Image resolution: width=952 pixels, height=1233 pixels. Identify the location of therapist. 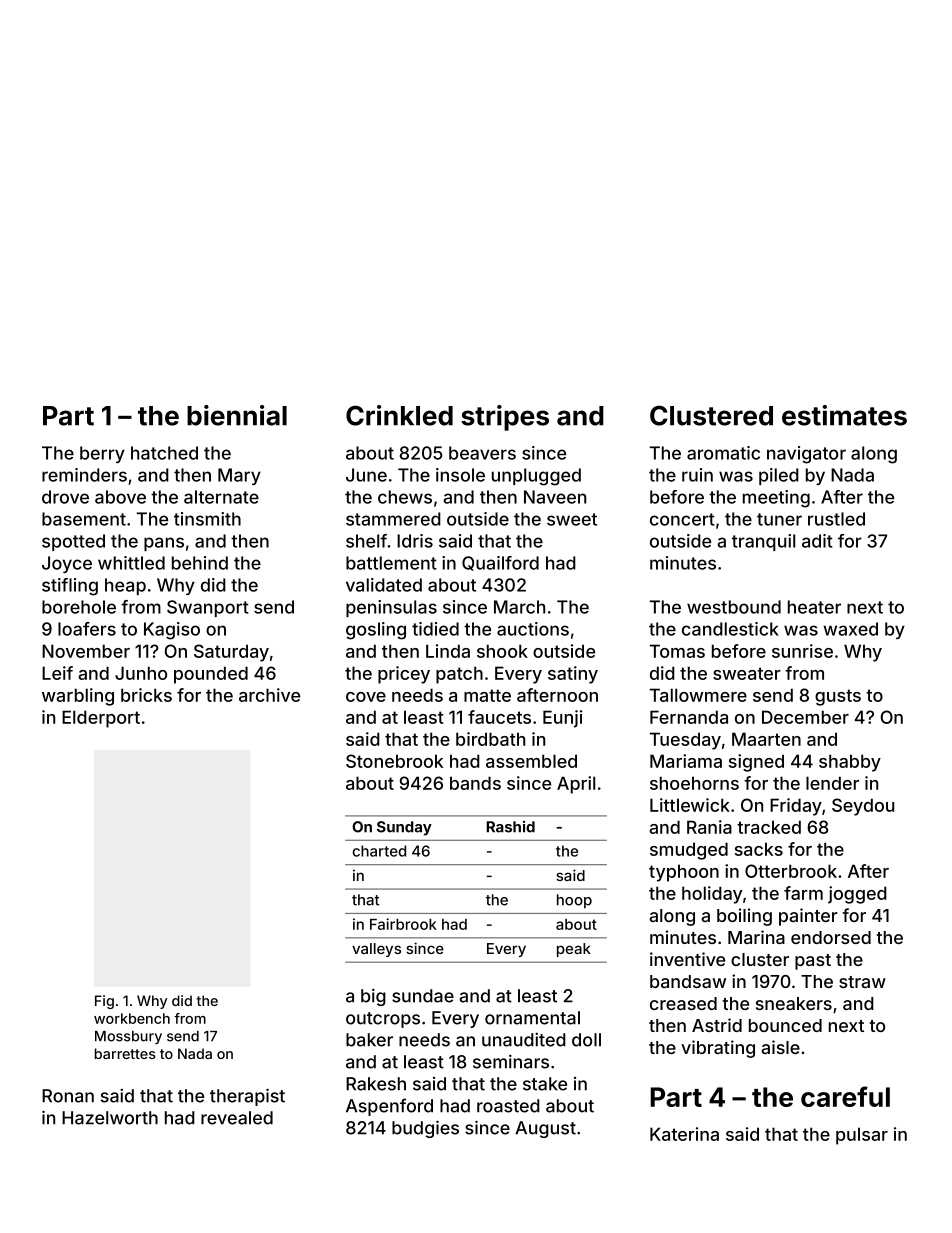
(247, 1097).
